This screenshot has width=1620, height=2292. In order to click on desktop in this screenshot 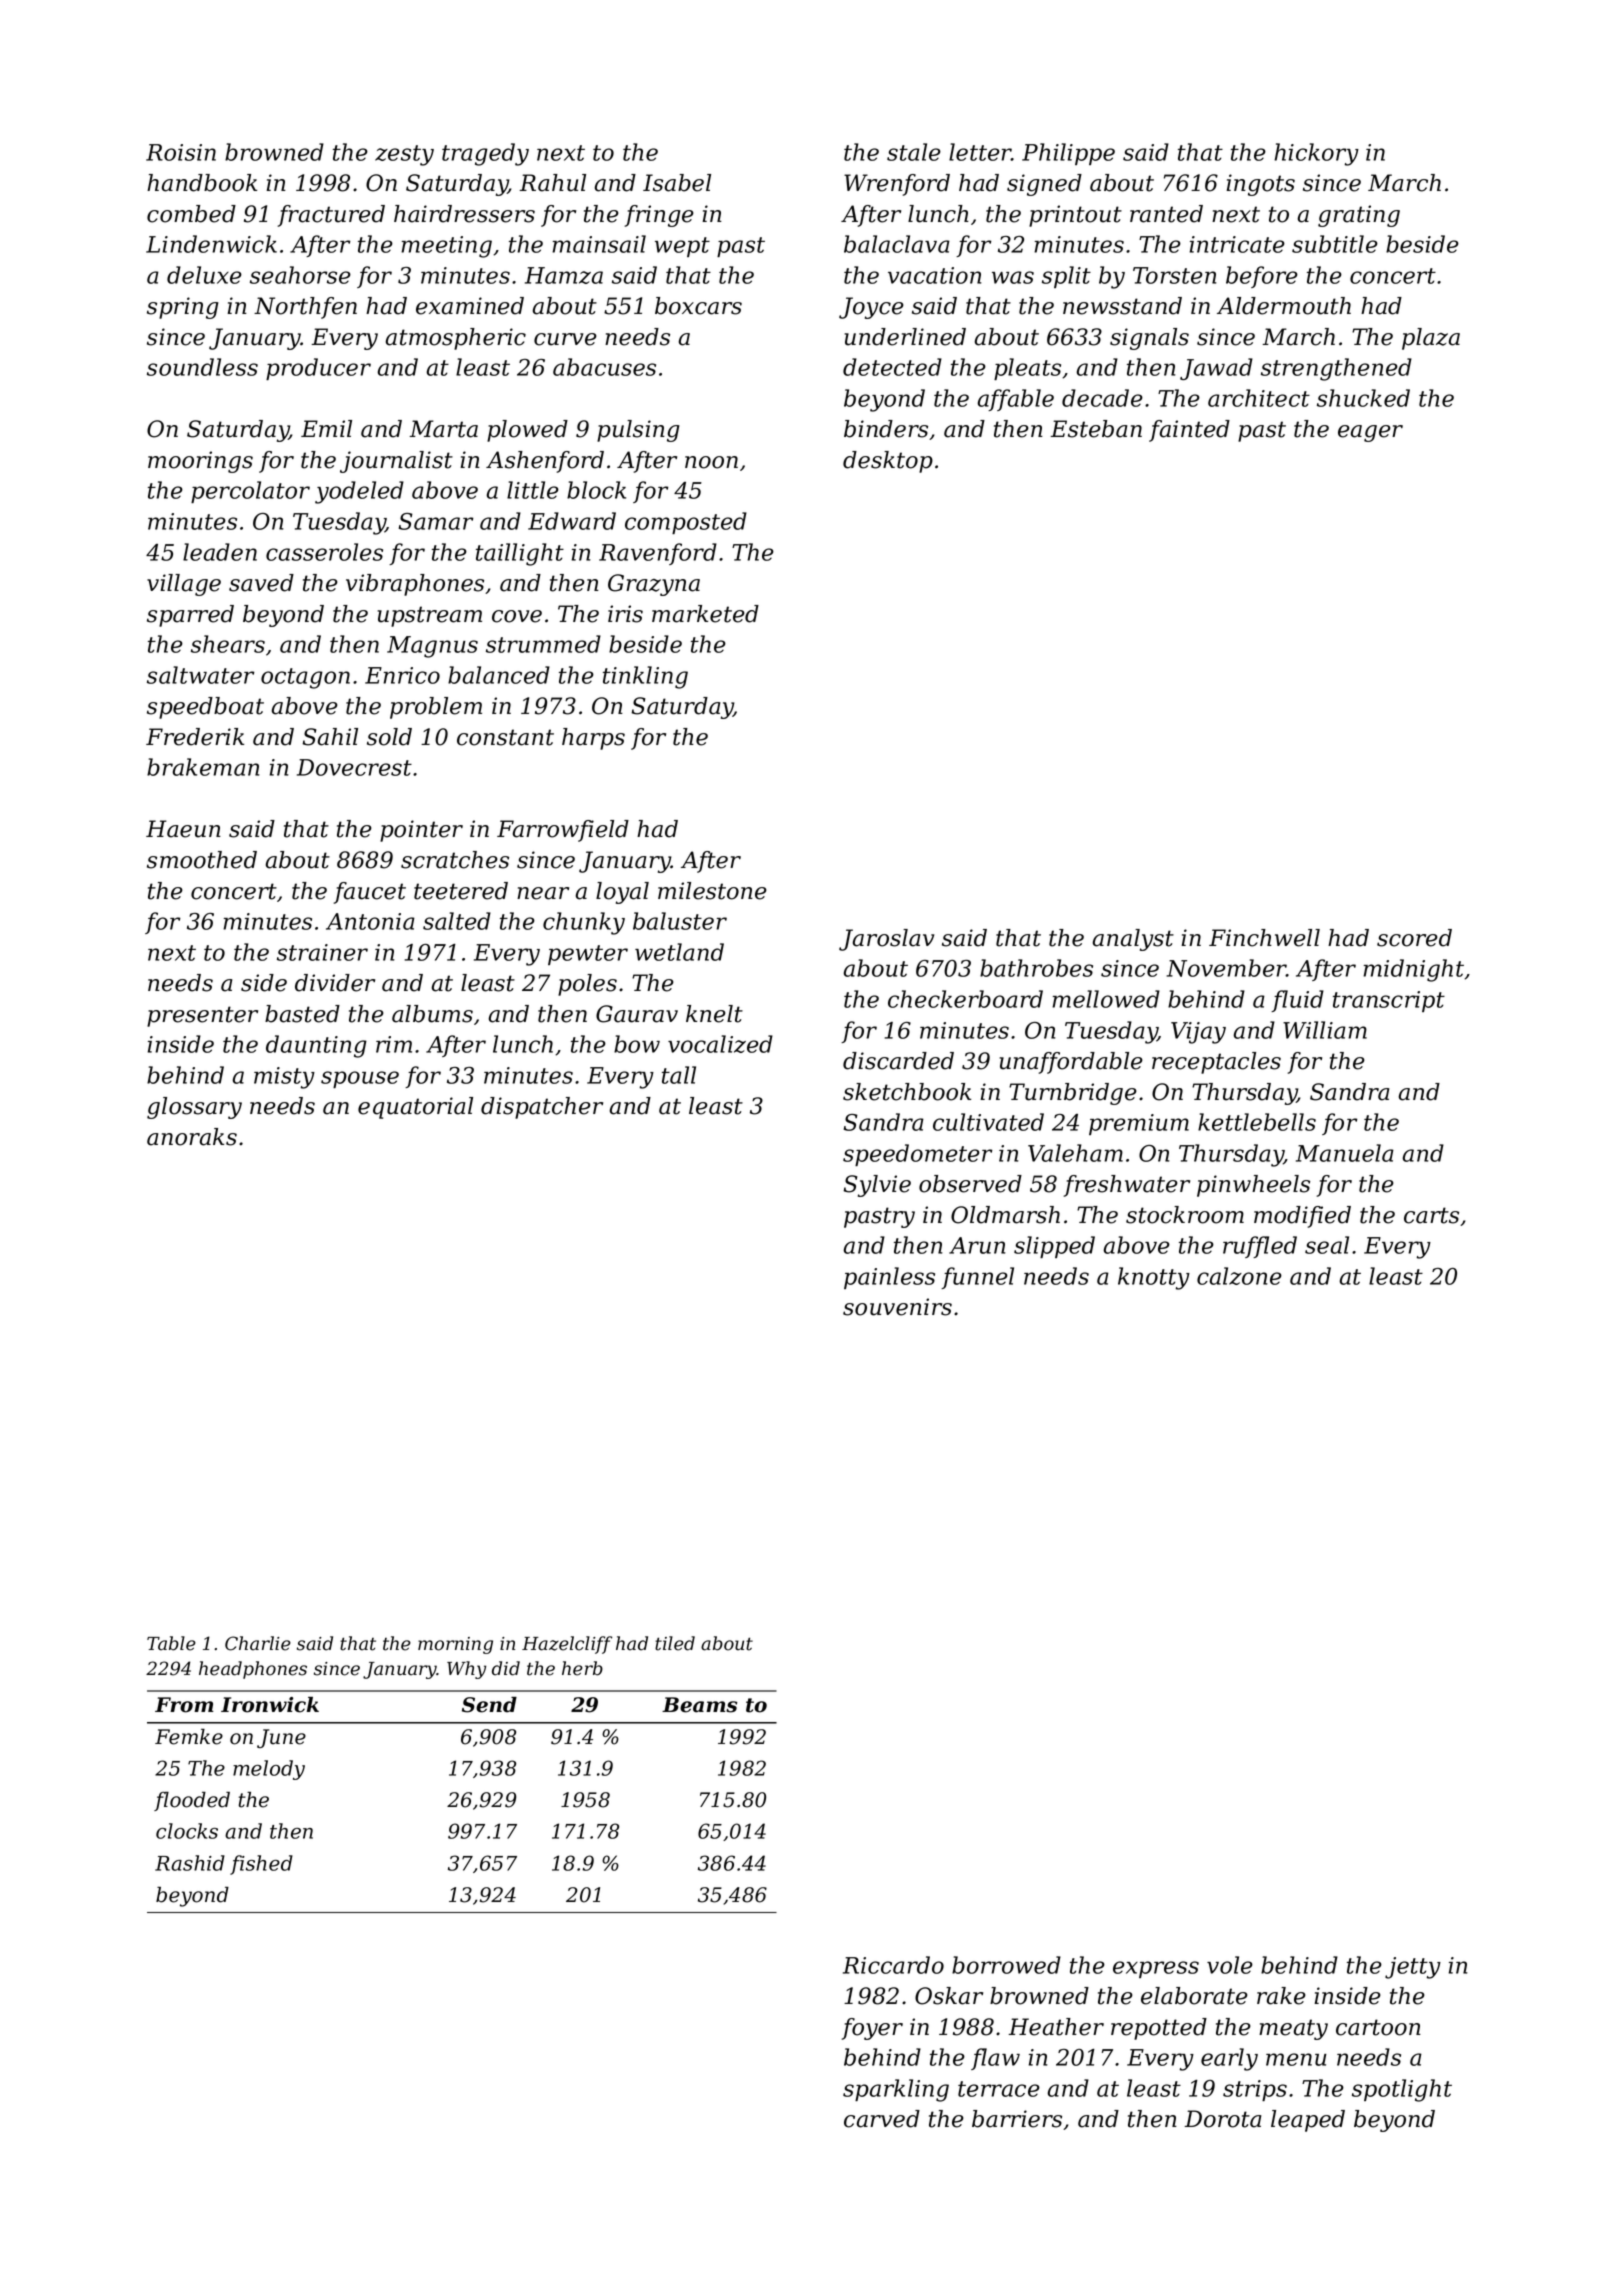, I will do `click(888, 462)`.
